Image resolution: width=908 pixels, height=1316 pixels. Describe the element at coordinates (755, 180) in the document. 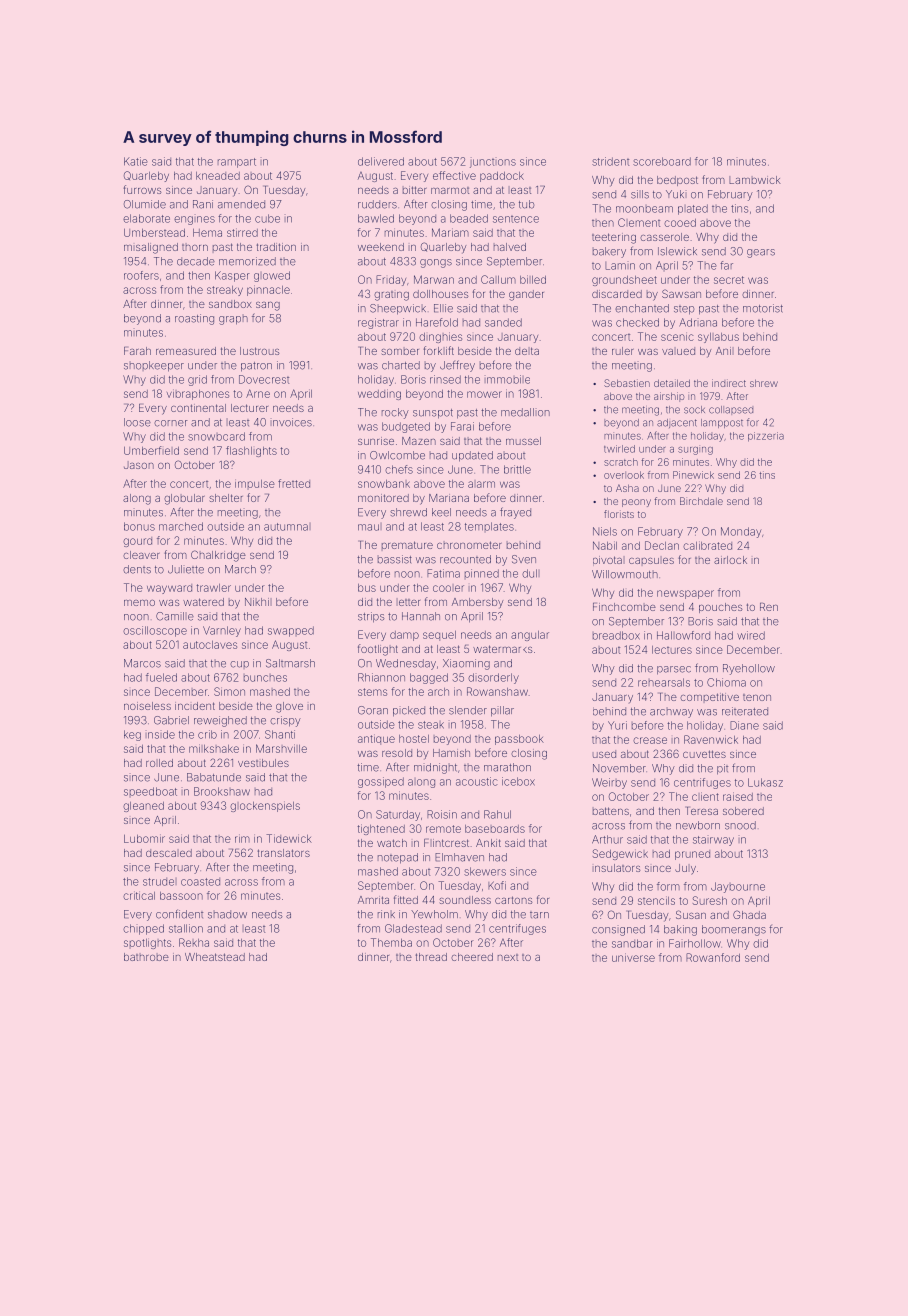

I see `Lambwick` at that location.
